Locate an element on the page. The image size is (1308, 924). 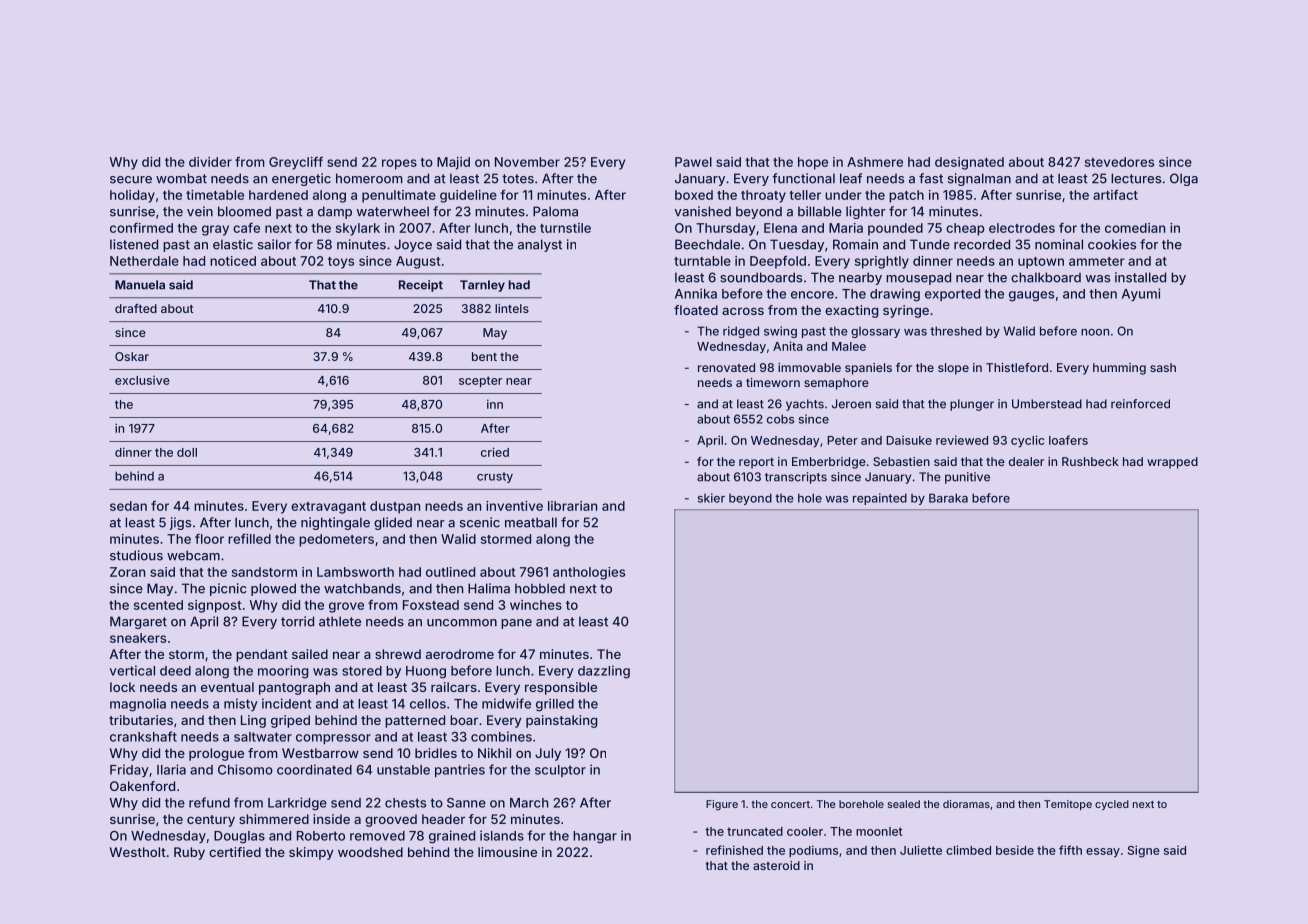
pounded is located at coordinates (895, 229).
